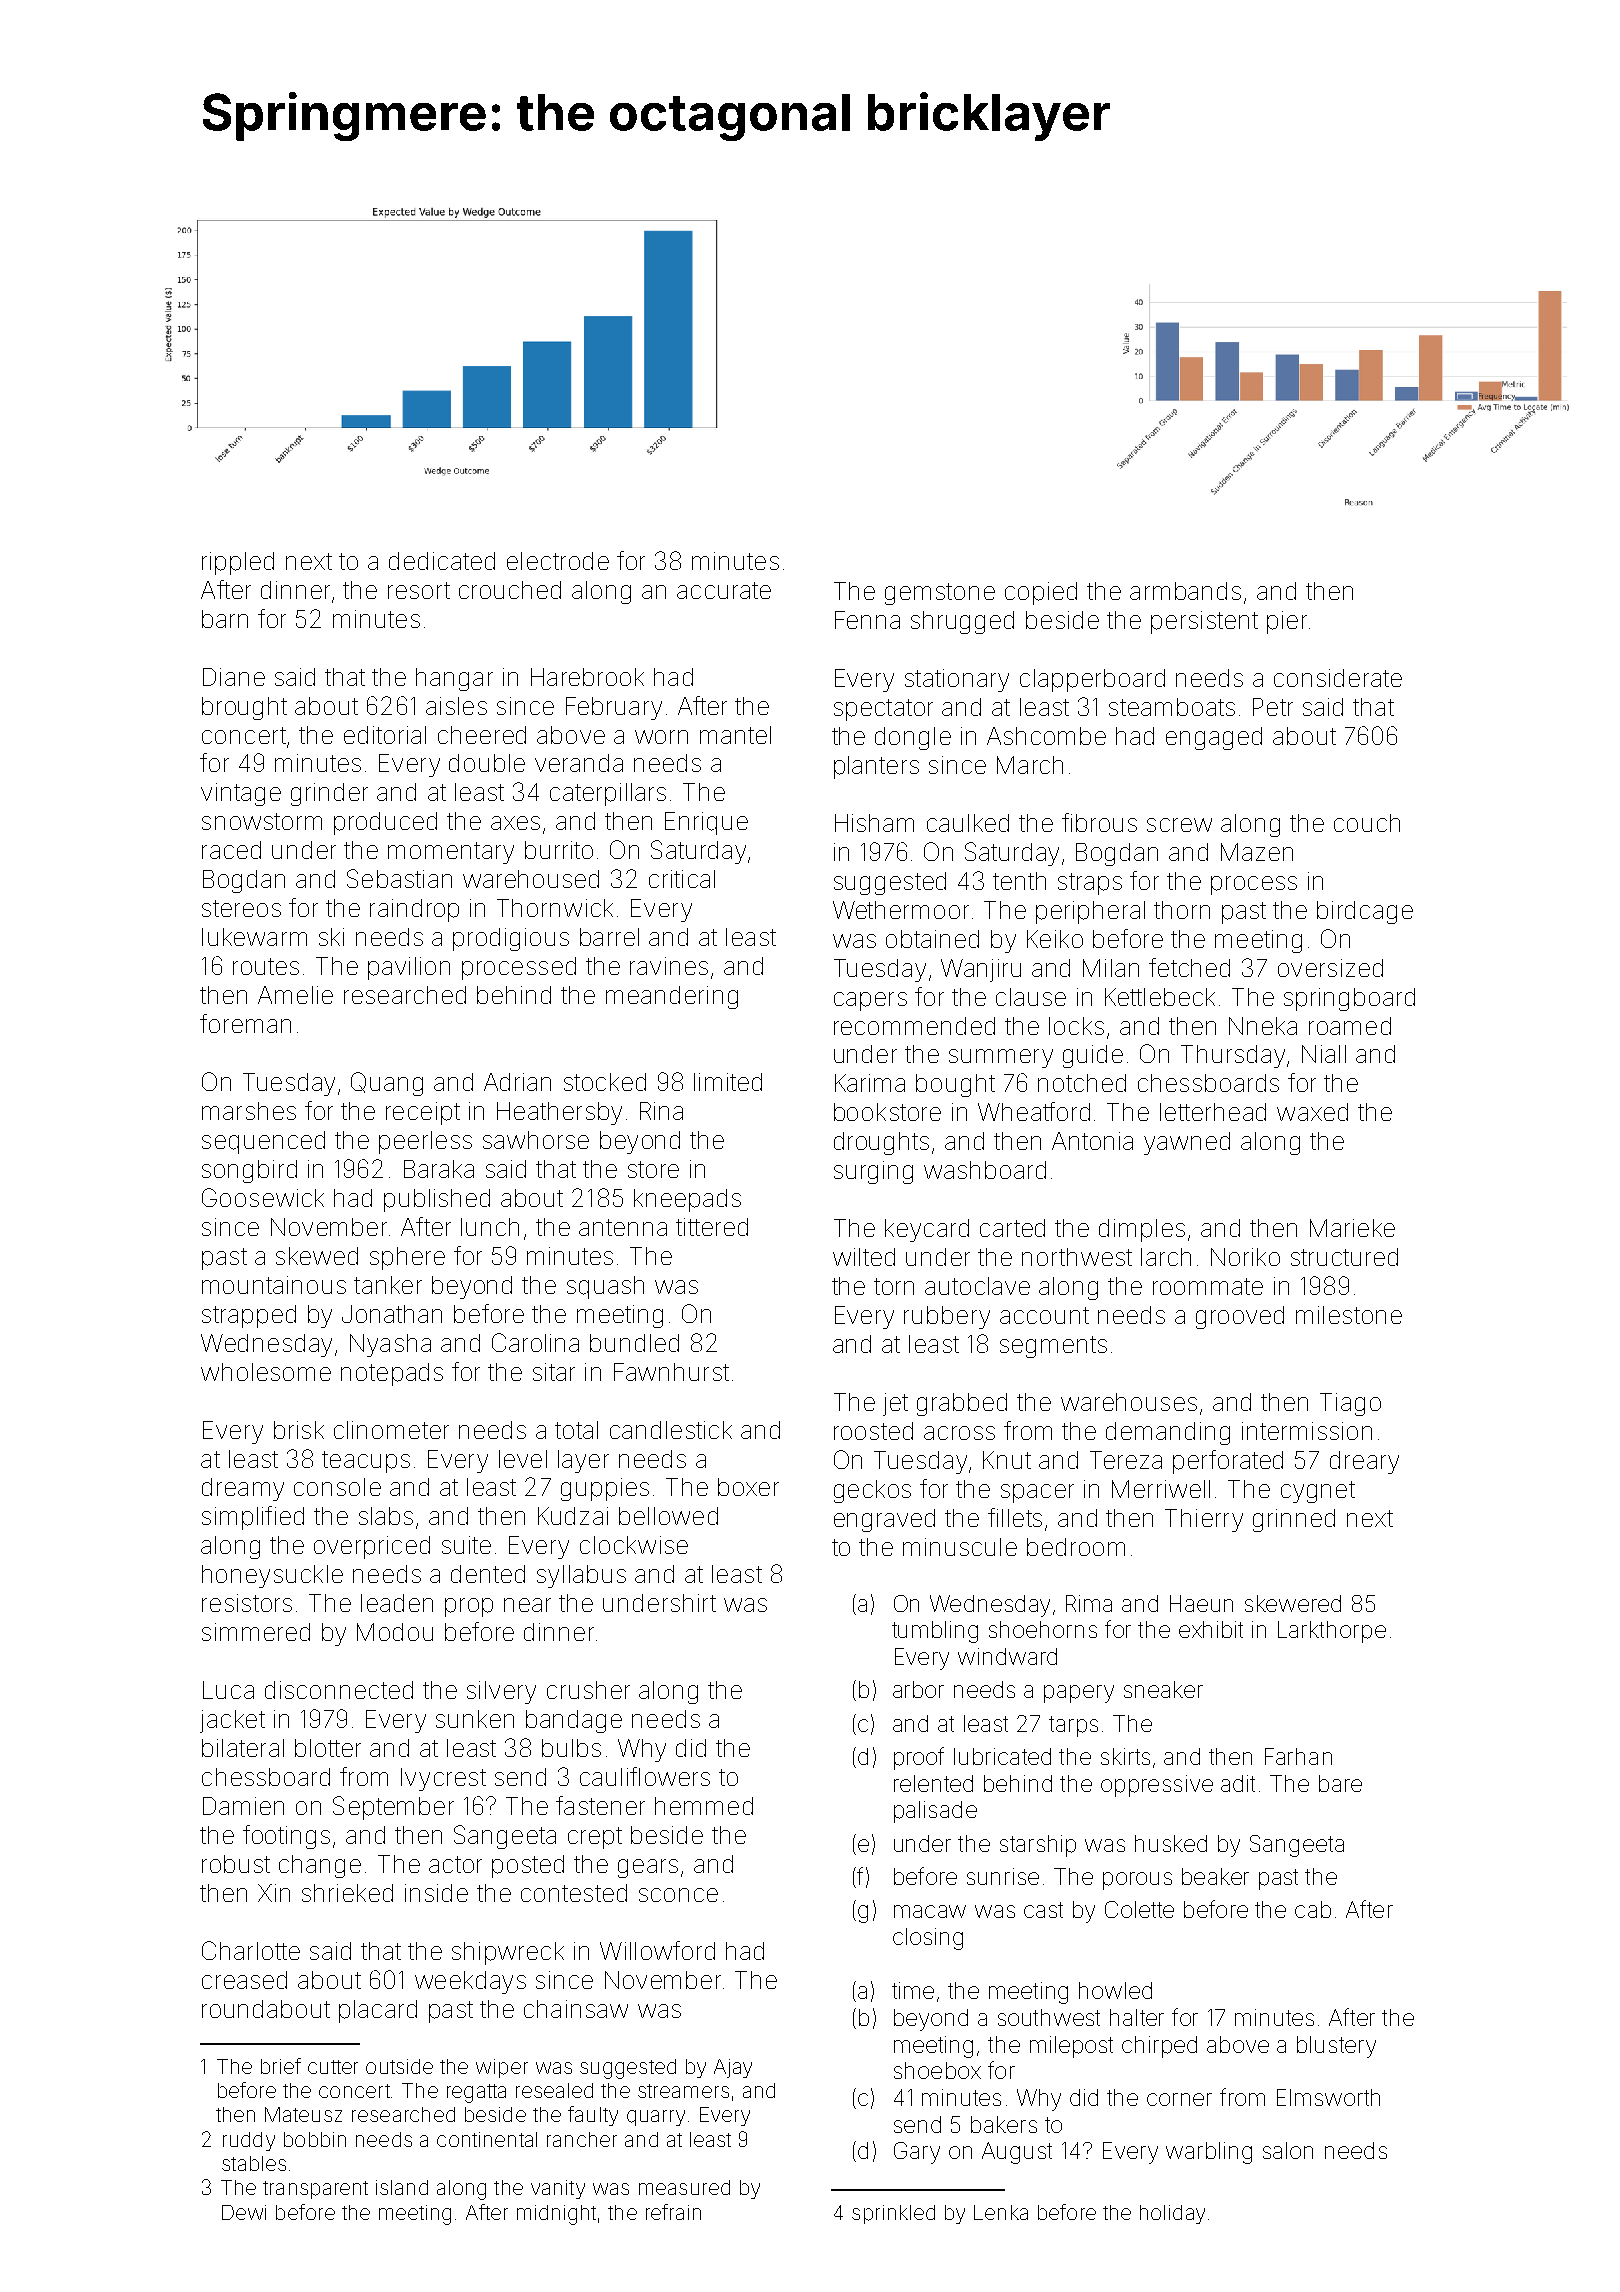 The height and width of the screenshot is (2292, 1620). What do you see at coordinates (724, 590) in the screenshot?
I see `accurate` at bounding box center [724, 590].
